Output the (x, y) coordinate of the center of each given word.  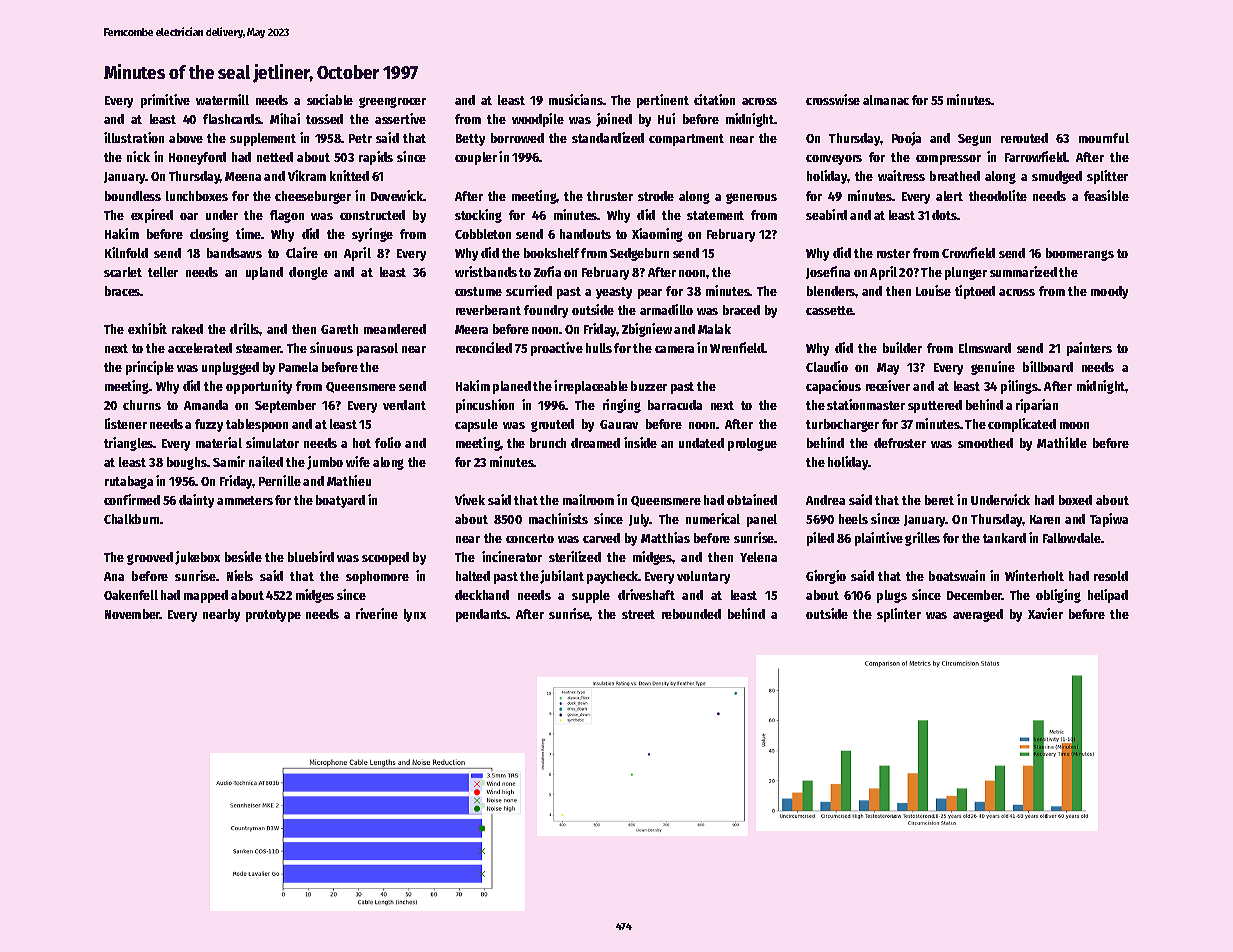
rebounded (691, 614)
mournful (1104, 138)
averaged (978, 615)
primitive (165, 101)
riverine (377, 613)
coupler (476, 158)
